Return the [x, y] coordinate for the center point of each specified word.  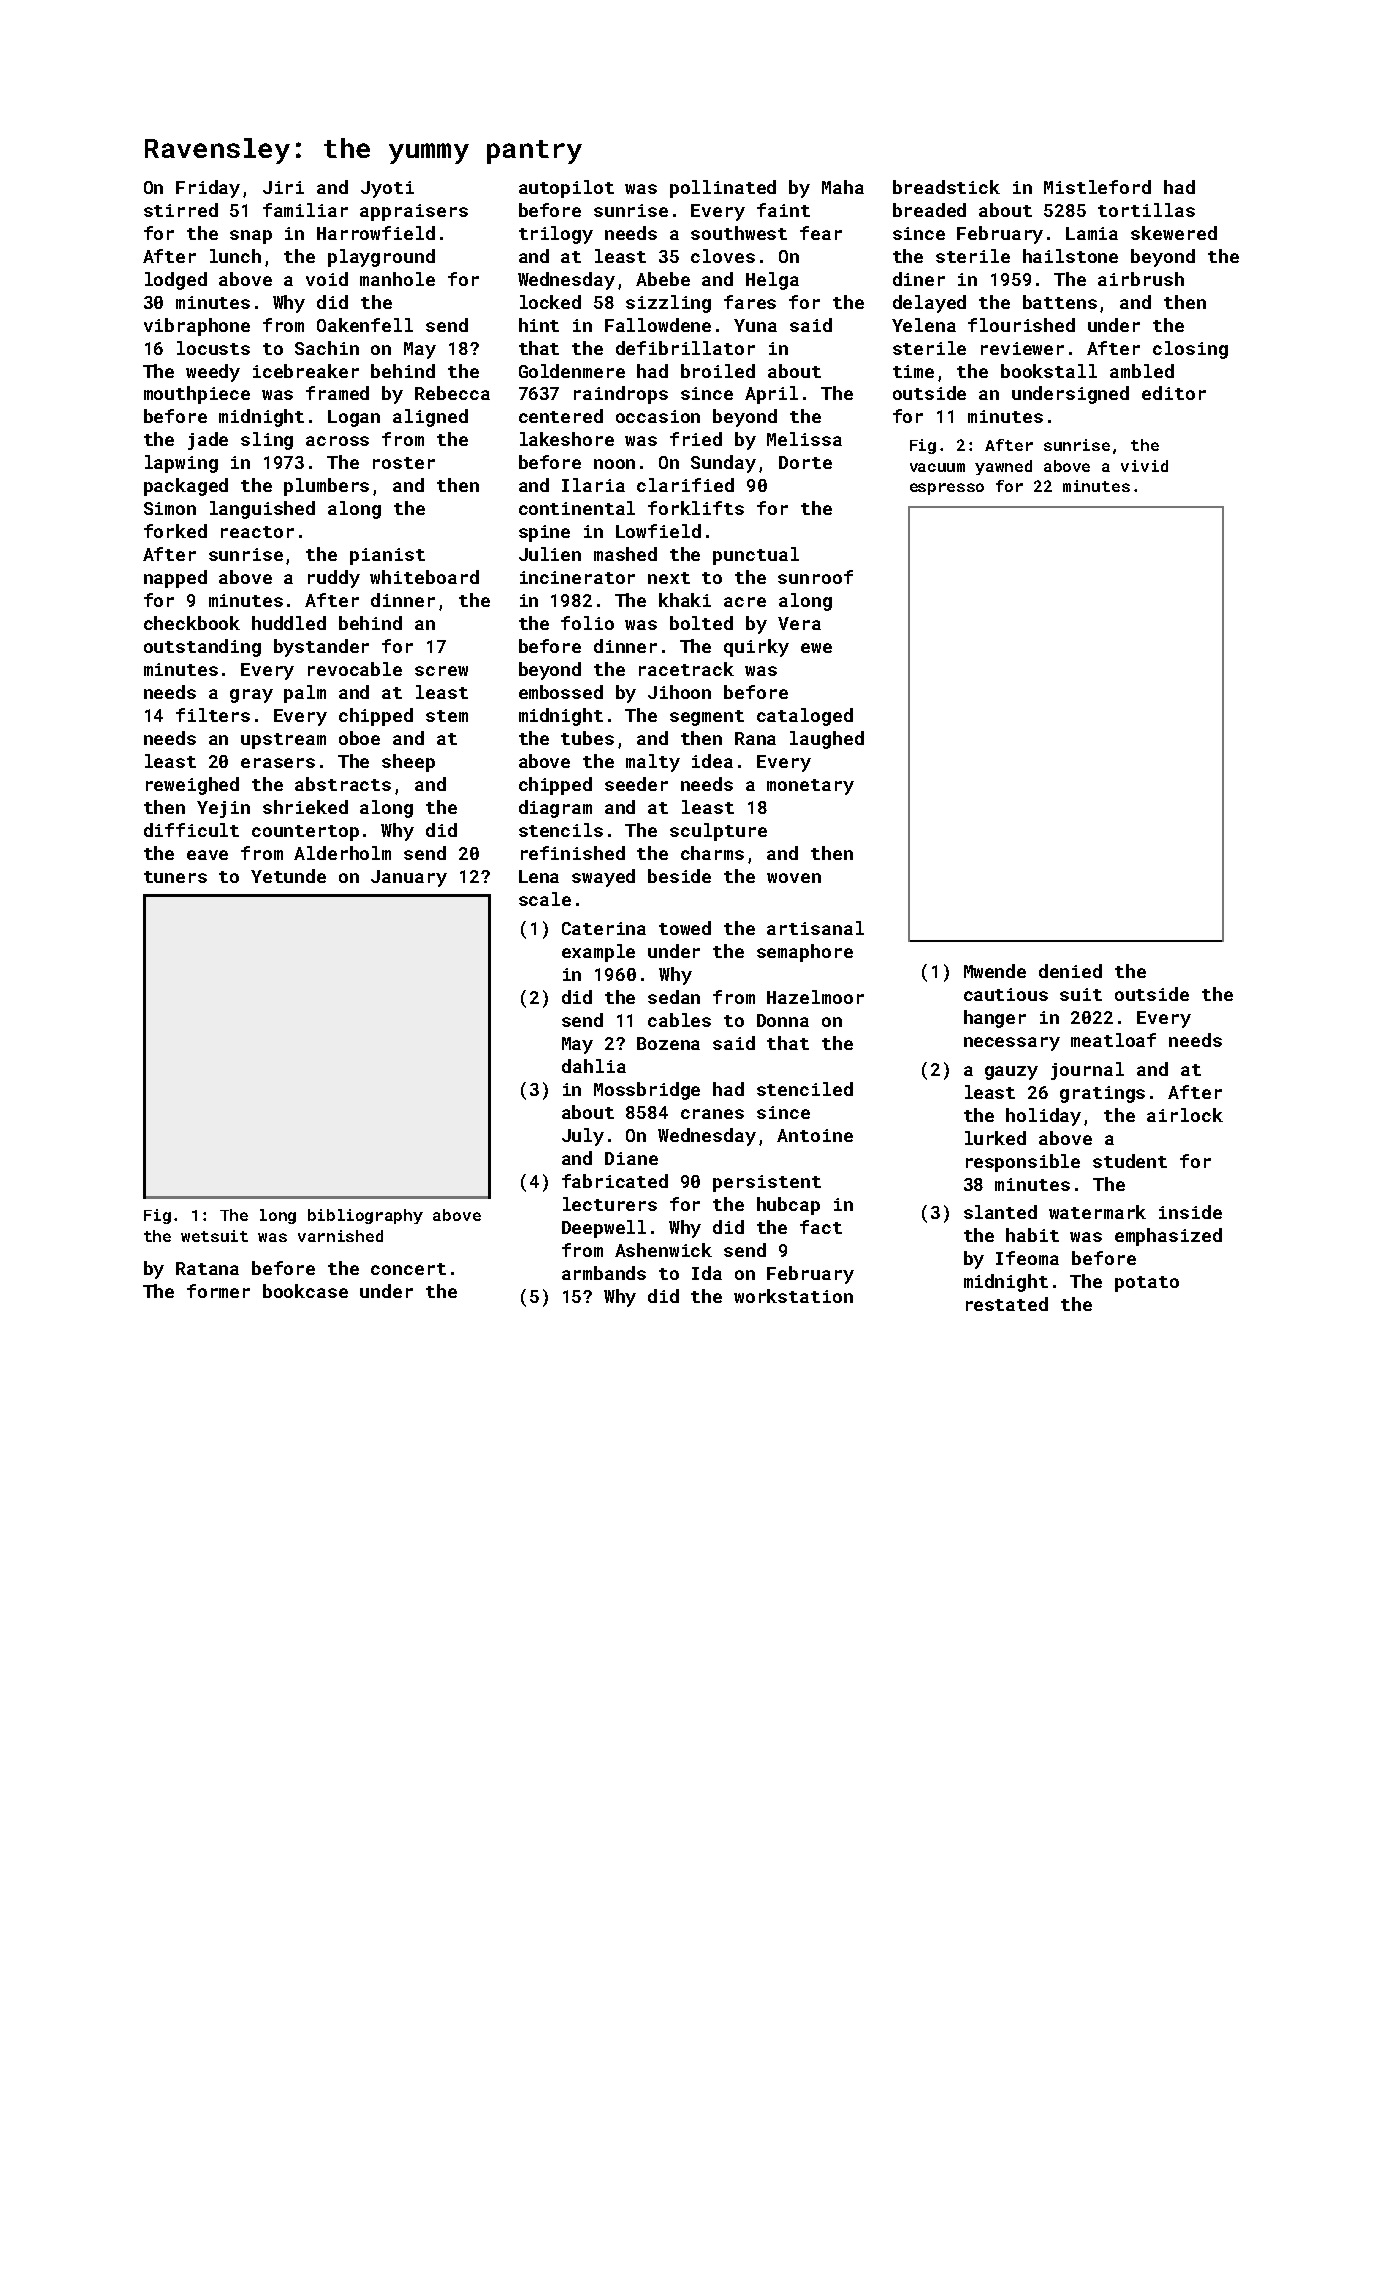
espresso [947, 489]
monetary [810, 787]
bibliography [365, 1216]
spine [544, 533]
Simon [170, 508]
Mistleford [1097, 187]
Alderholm [342, 853]
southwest [739, 233]
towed [685, 928]
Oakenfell [365, 325]
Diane [631, 1158]
